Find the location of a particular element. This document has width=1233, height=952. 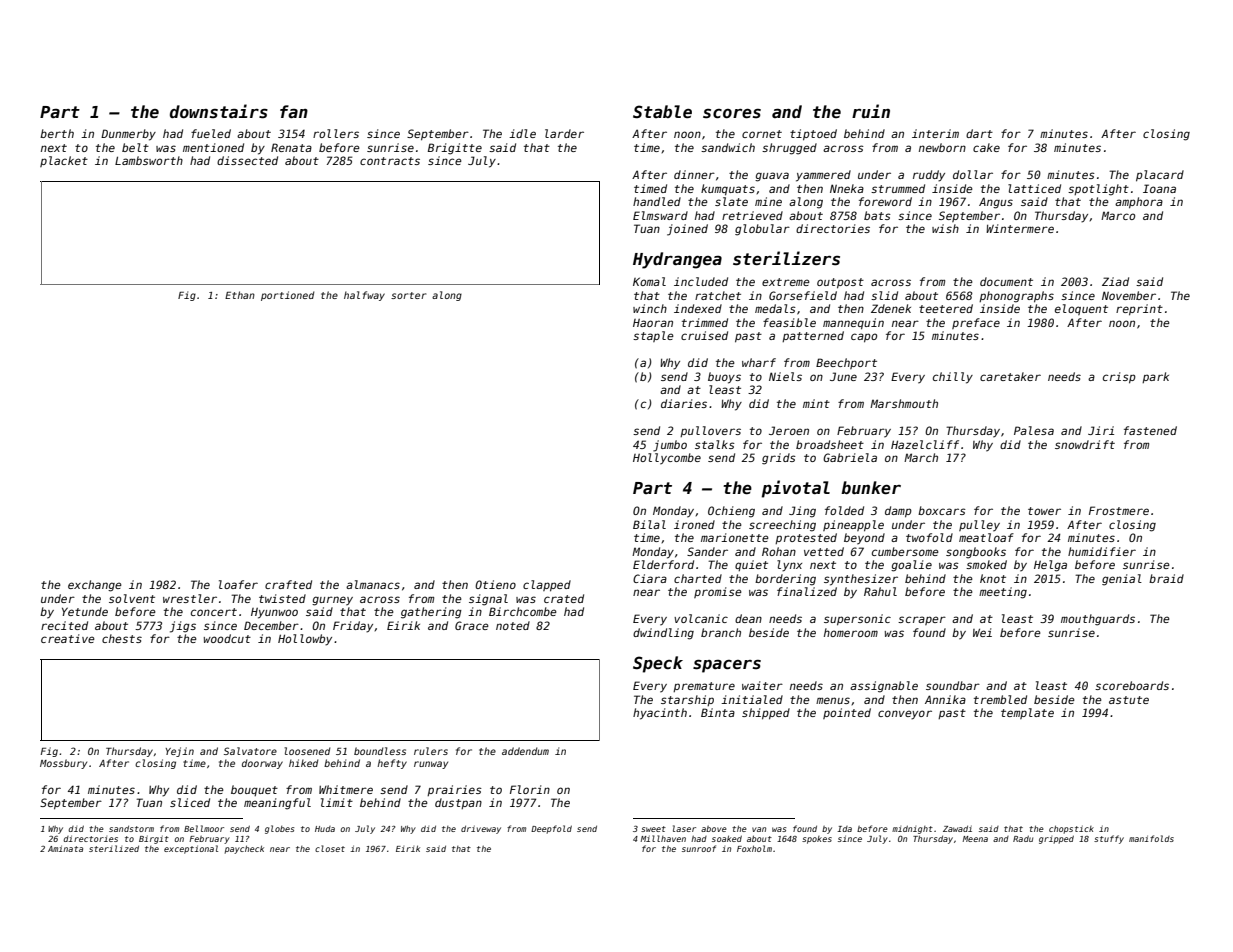

scores is located at coordinates (732, 114).
